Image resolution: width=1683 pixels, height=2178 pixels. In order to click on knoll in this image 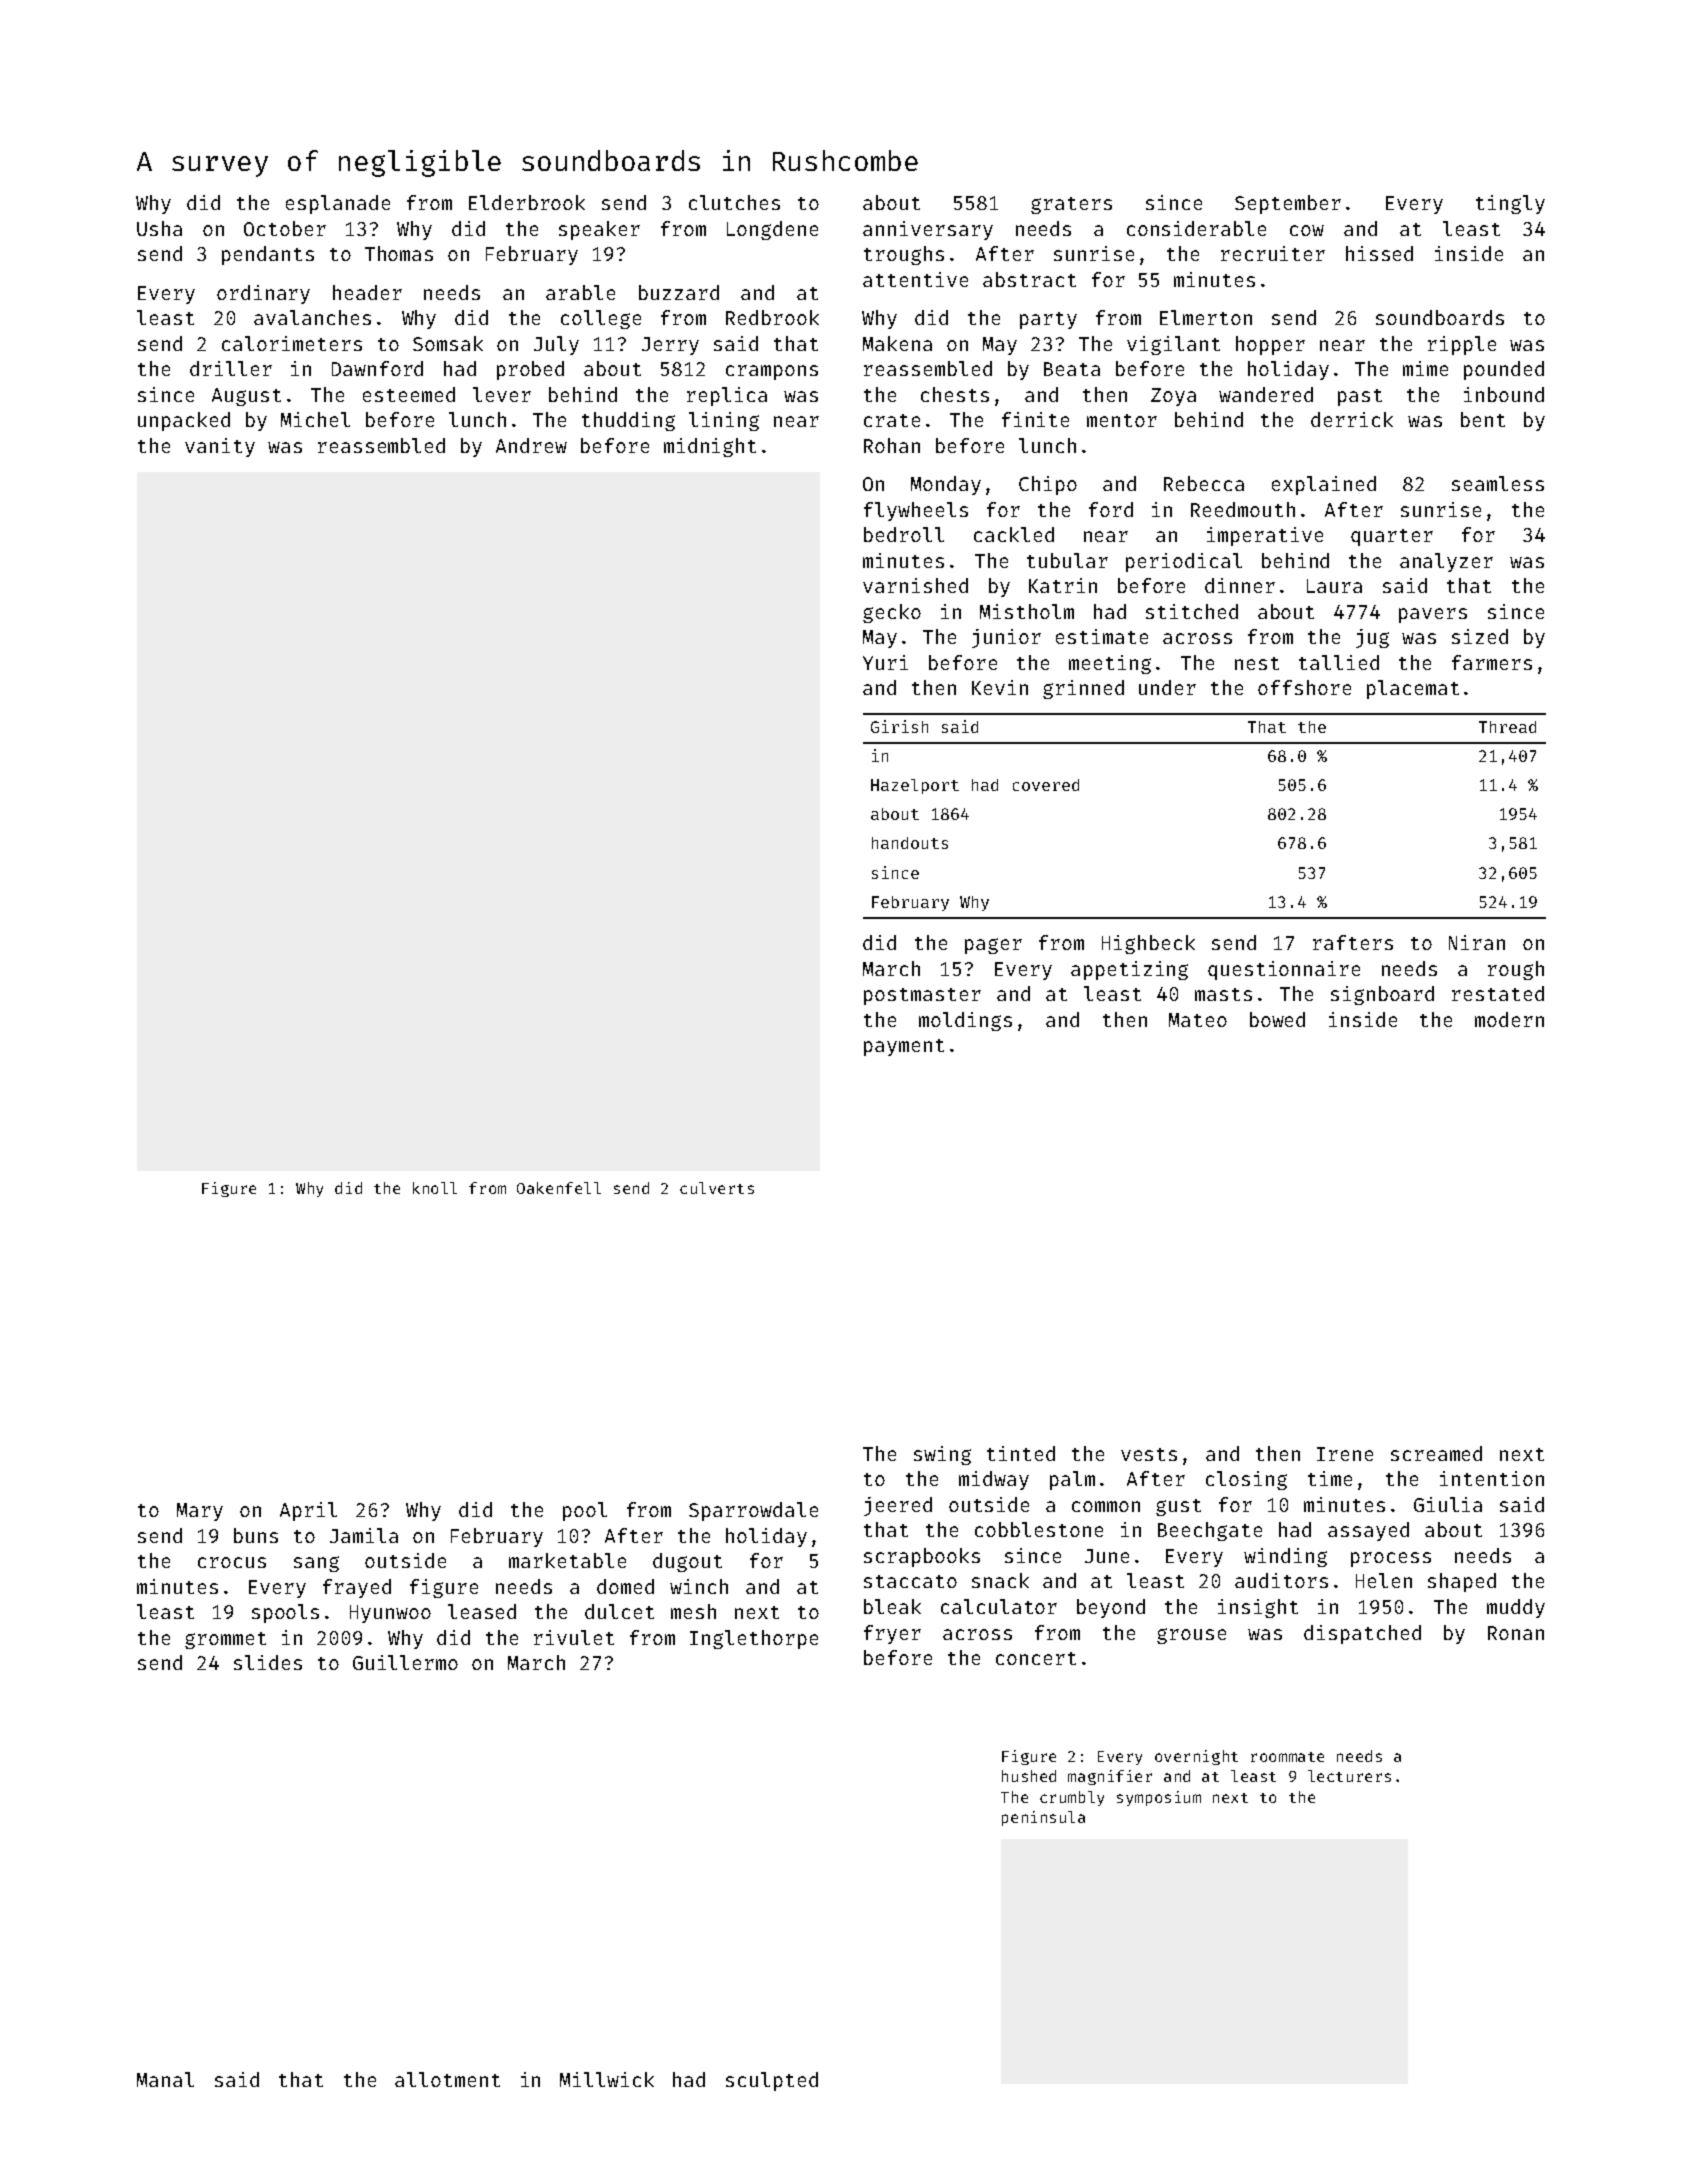, I will do `click(435, 1188)`.
